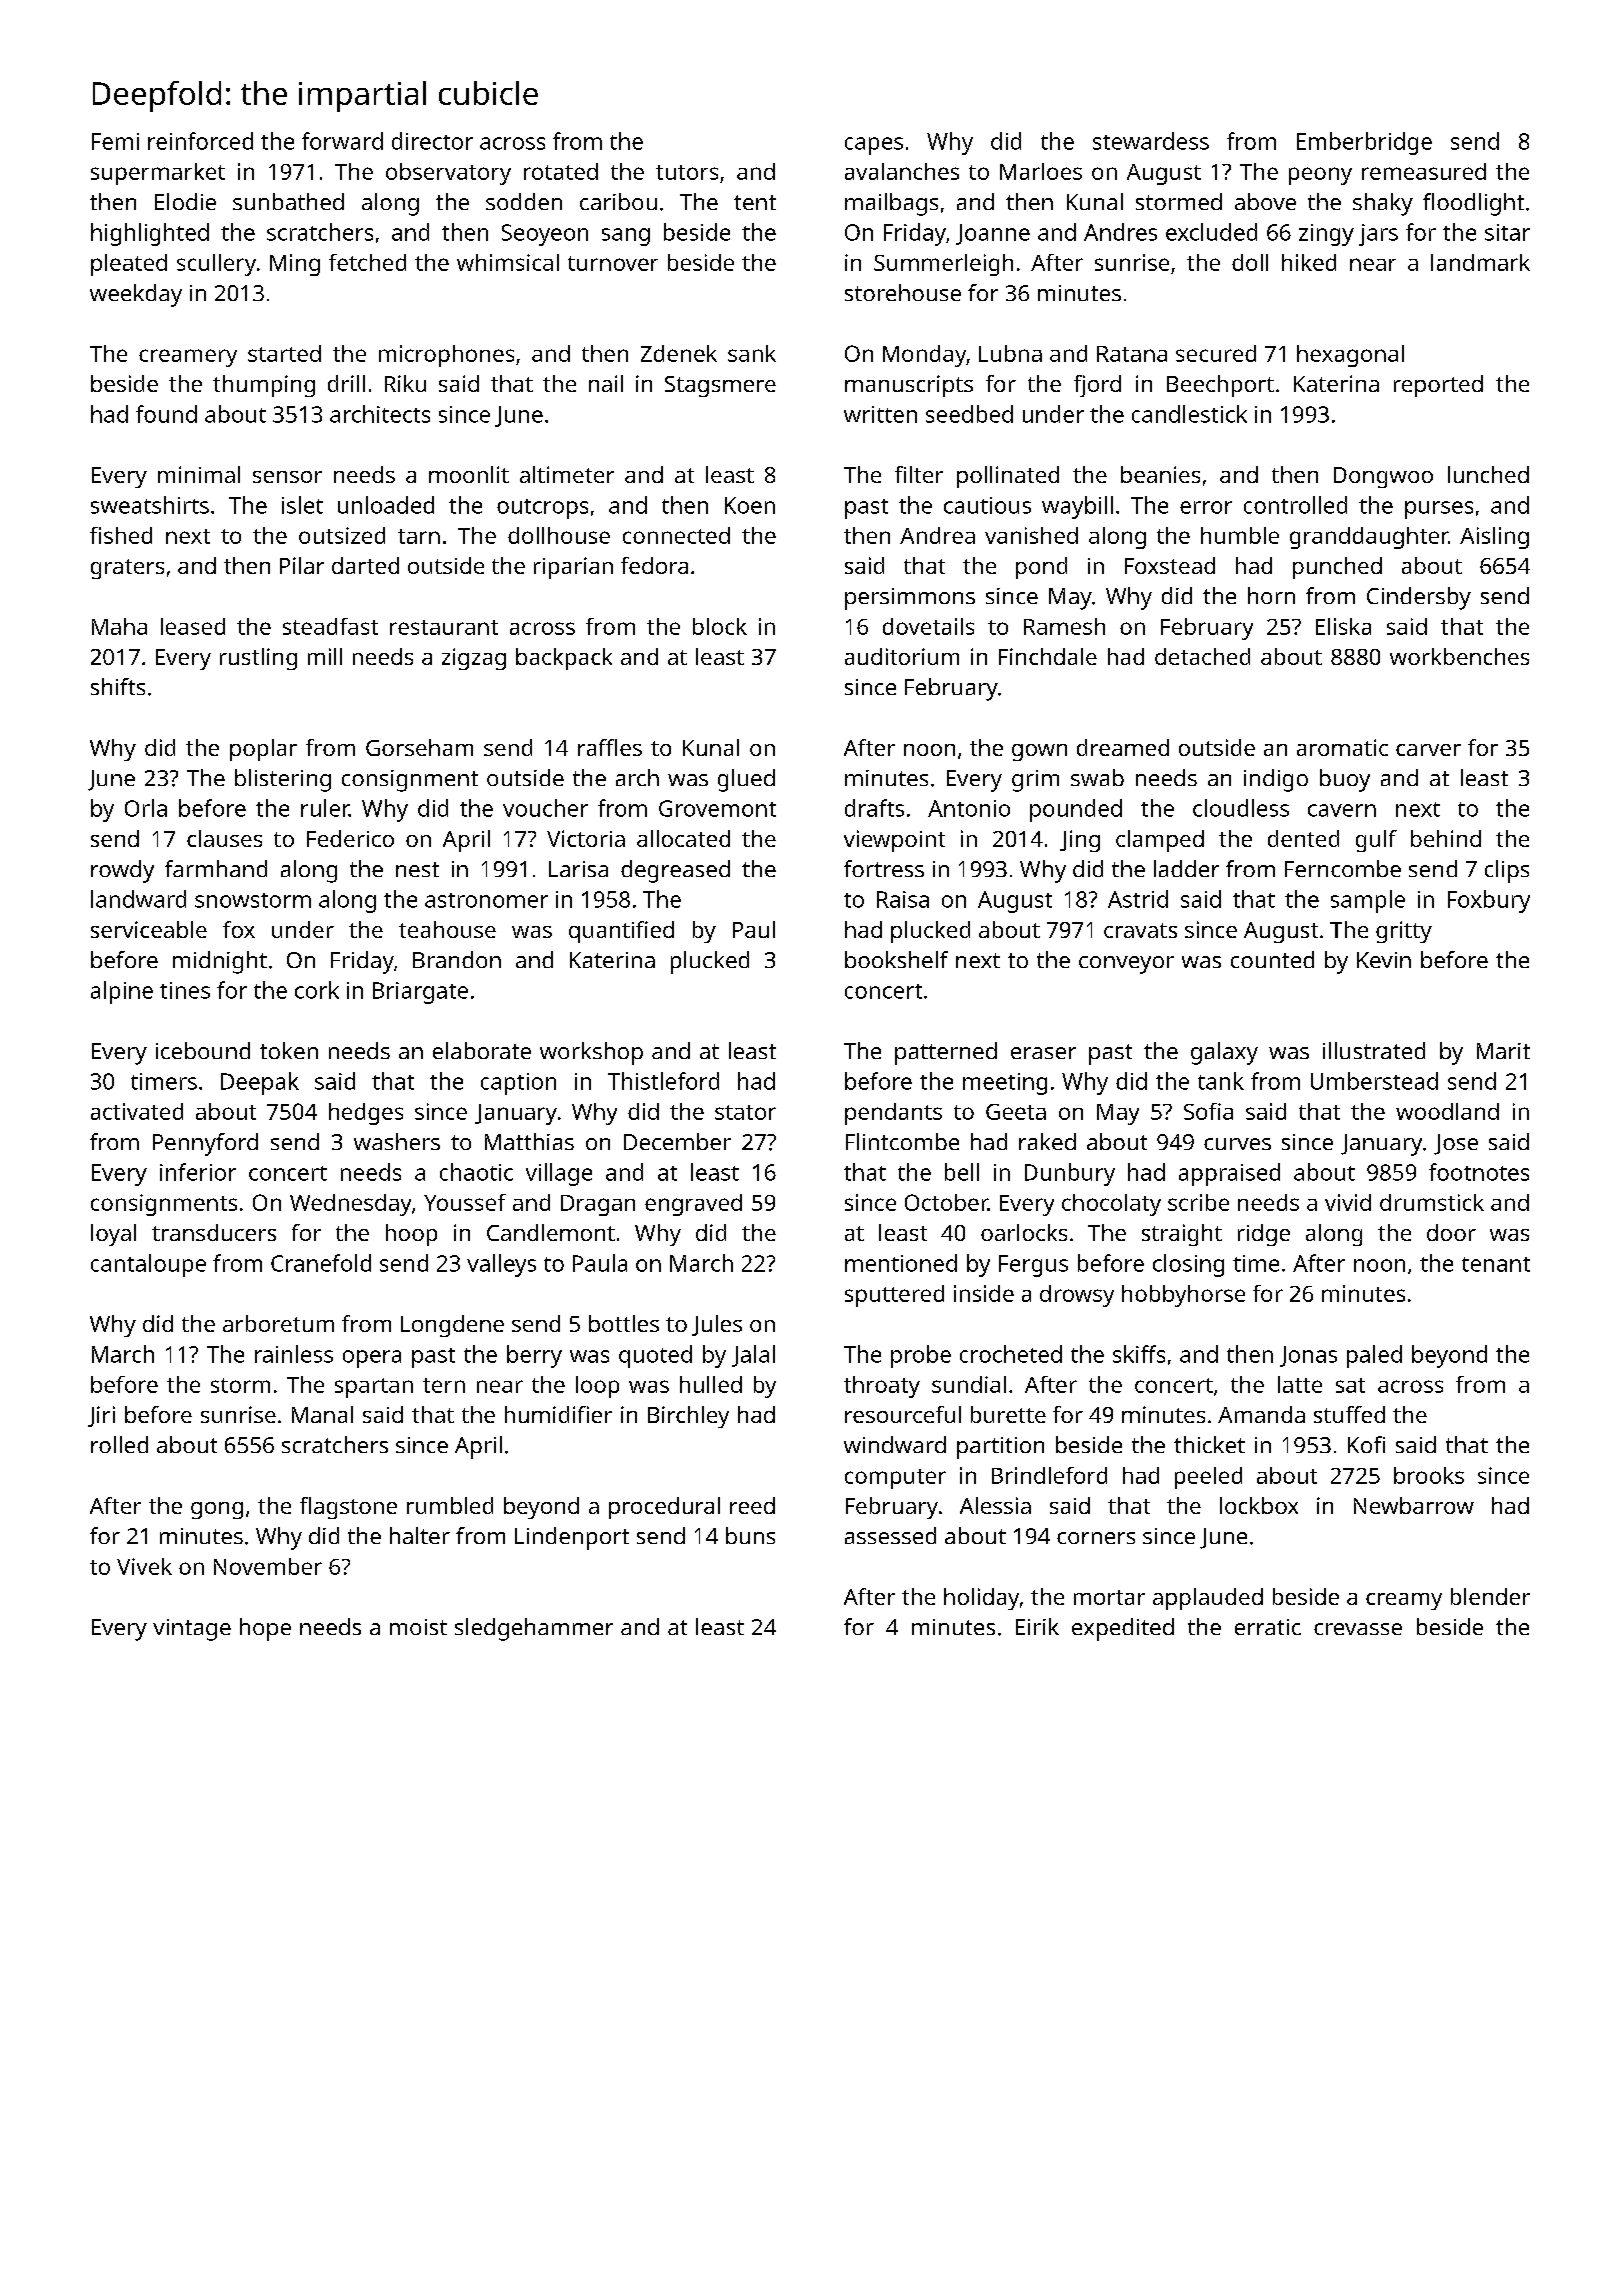  I want to click on sweatshirts, so click(150, 505).
